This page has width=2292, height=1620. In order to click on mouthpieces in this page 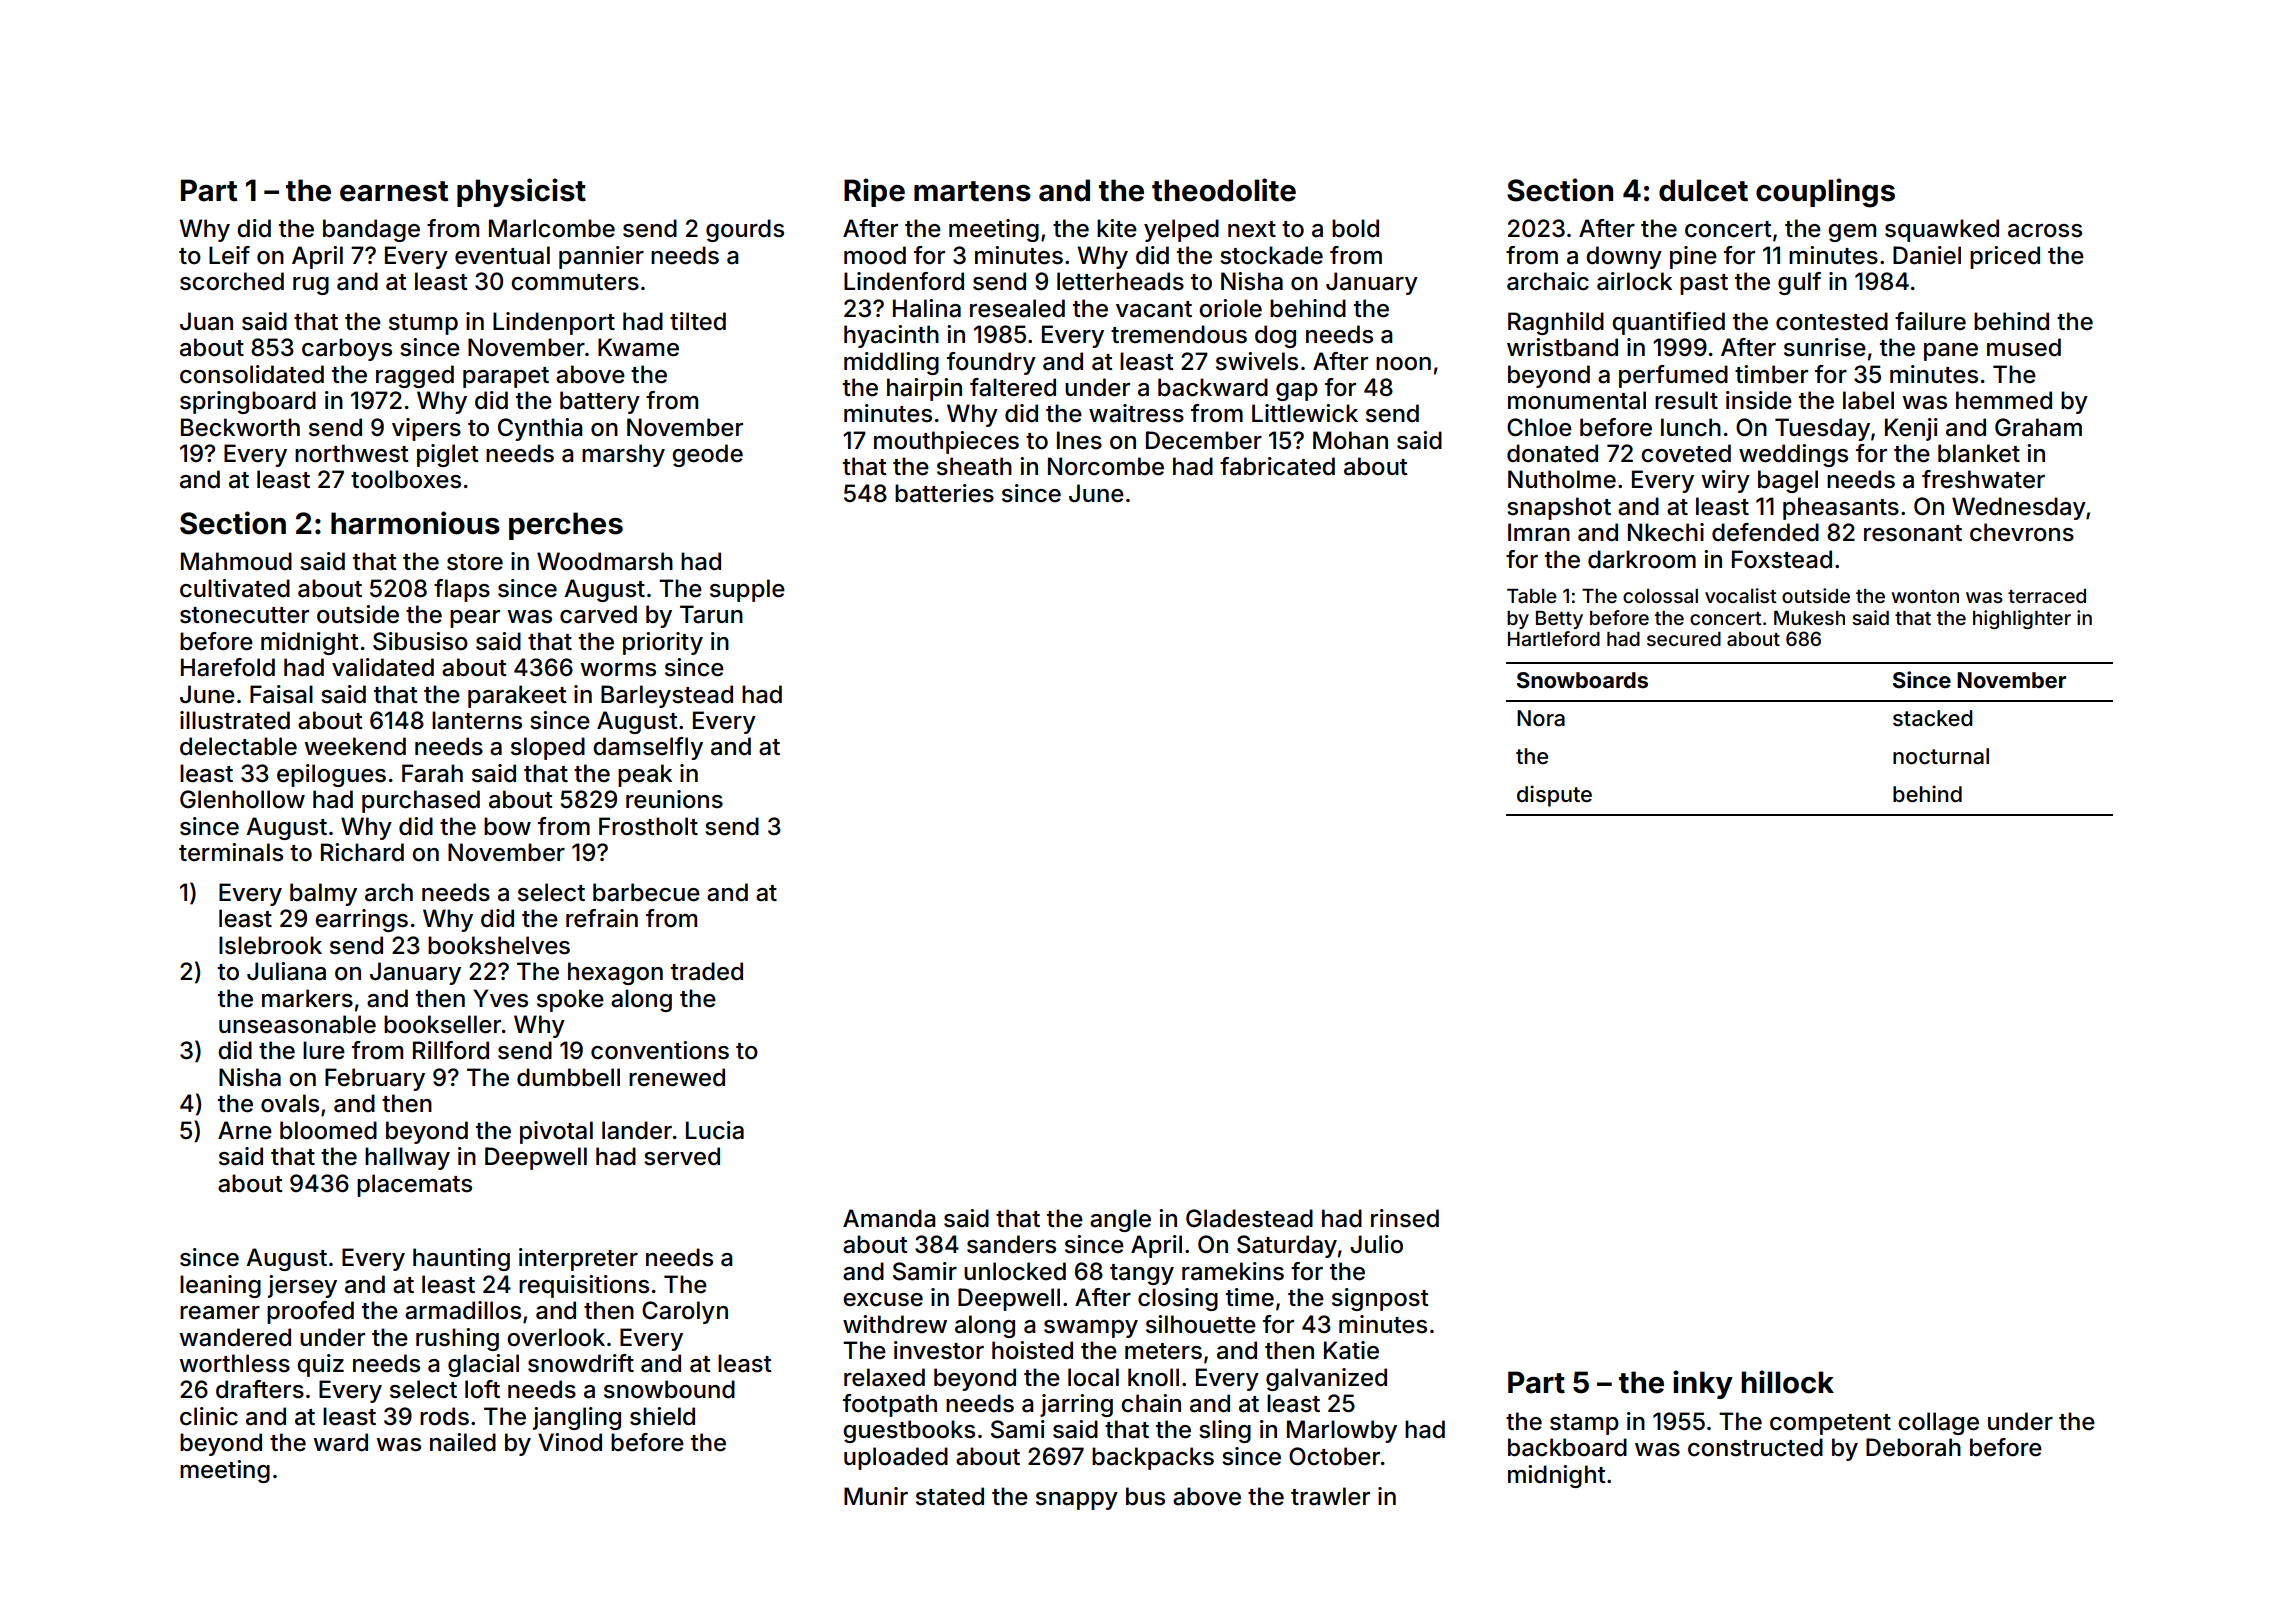, I will do `click(946, 442)`.
